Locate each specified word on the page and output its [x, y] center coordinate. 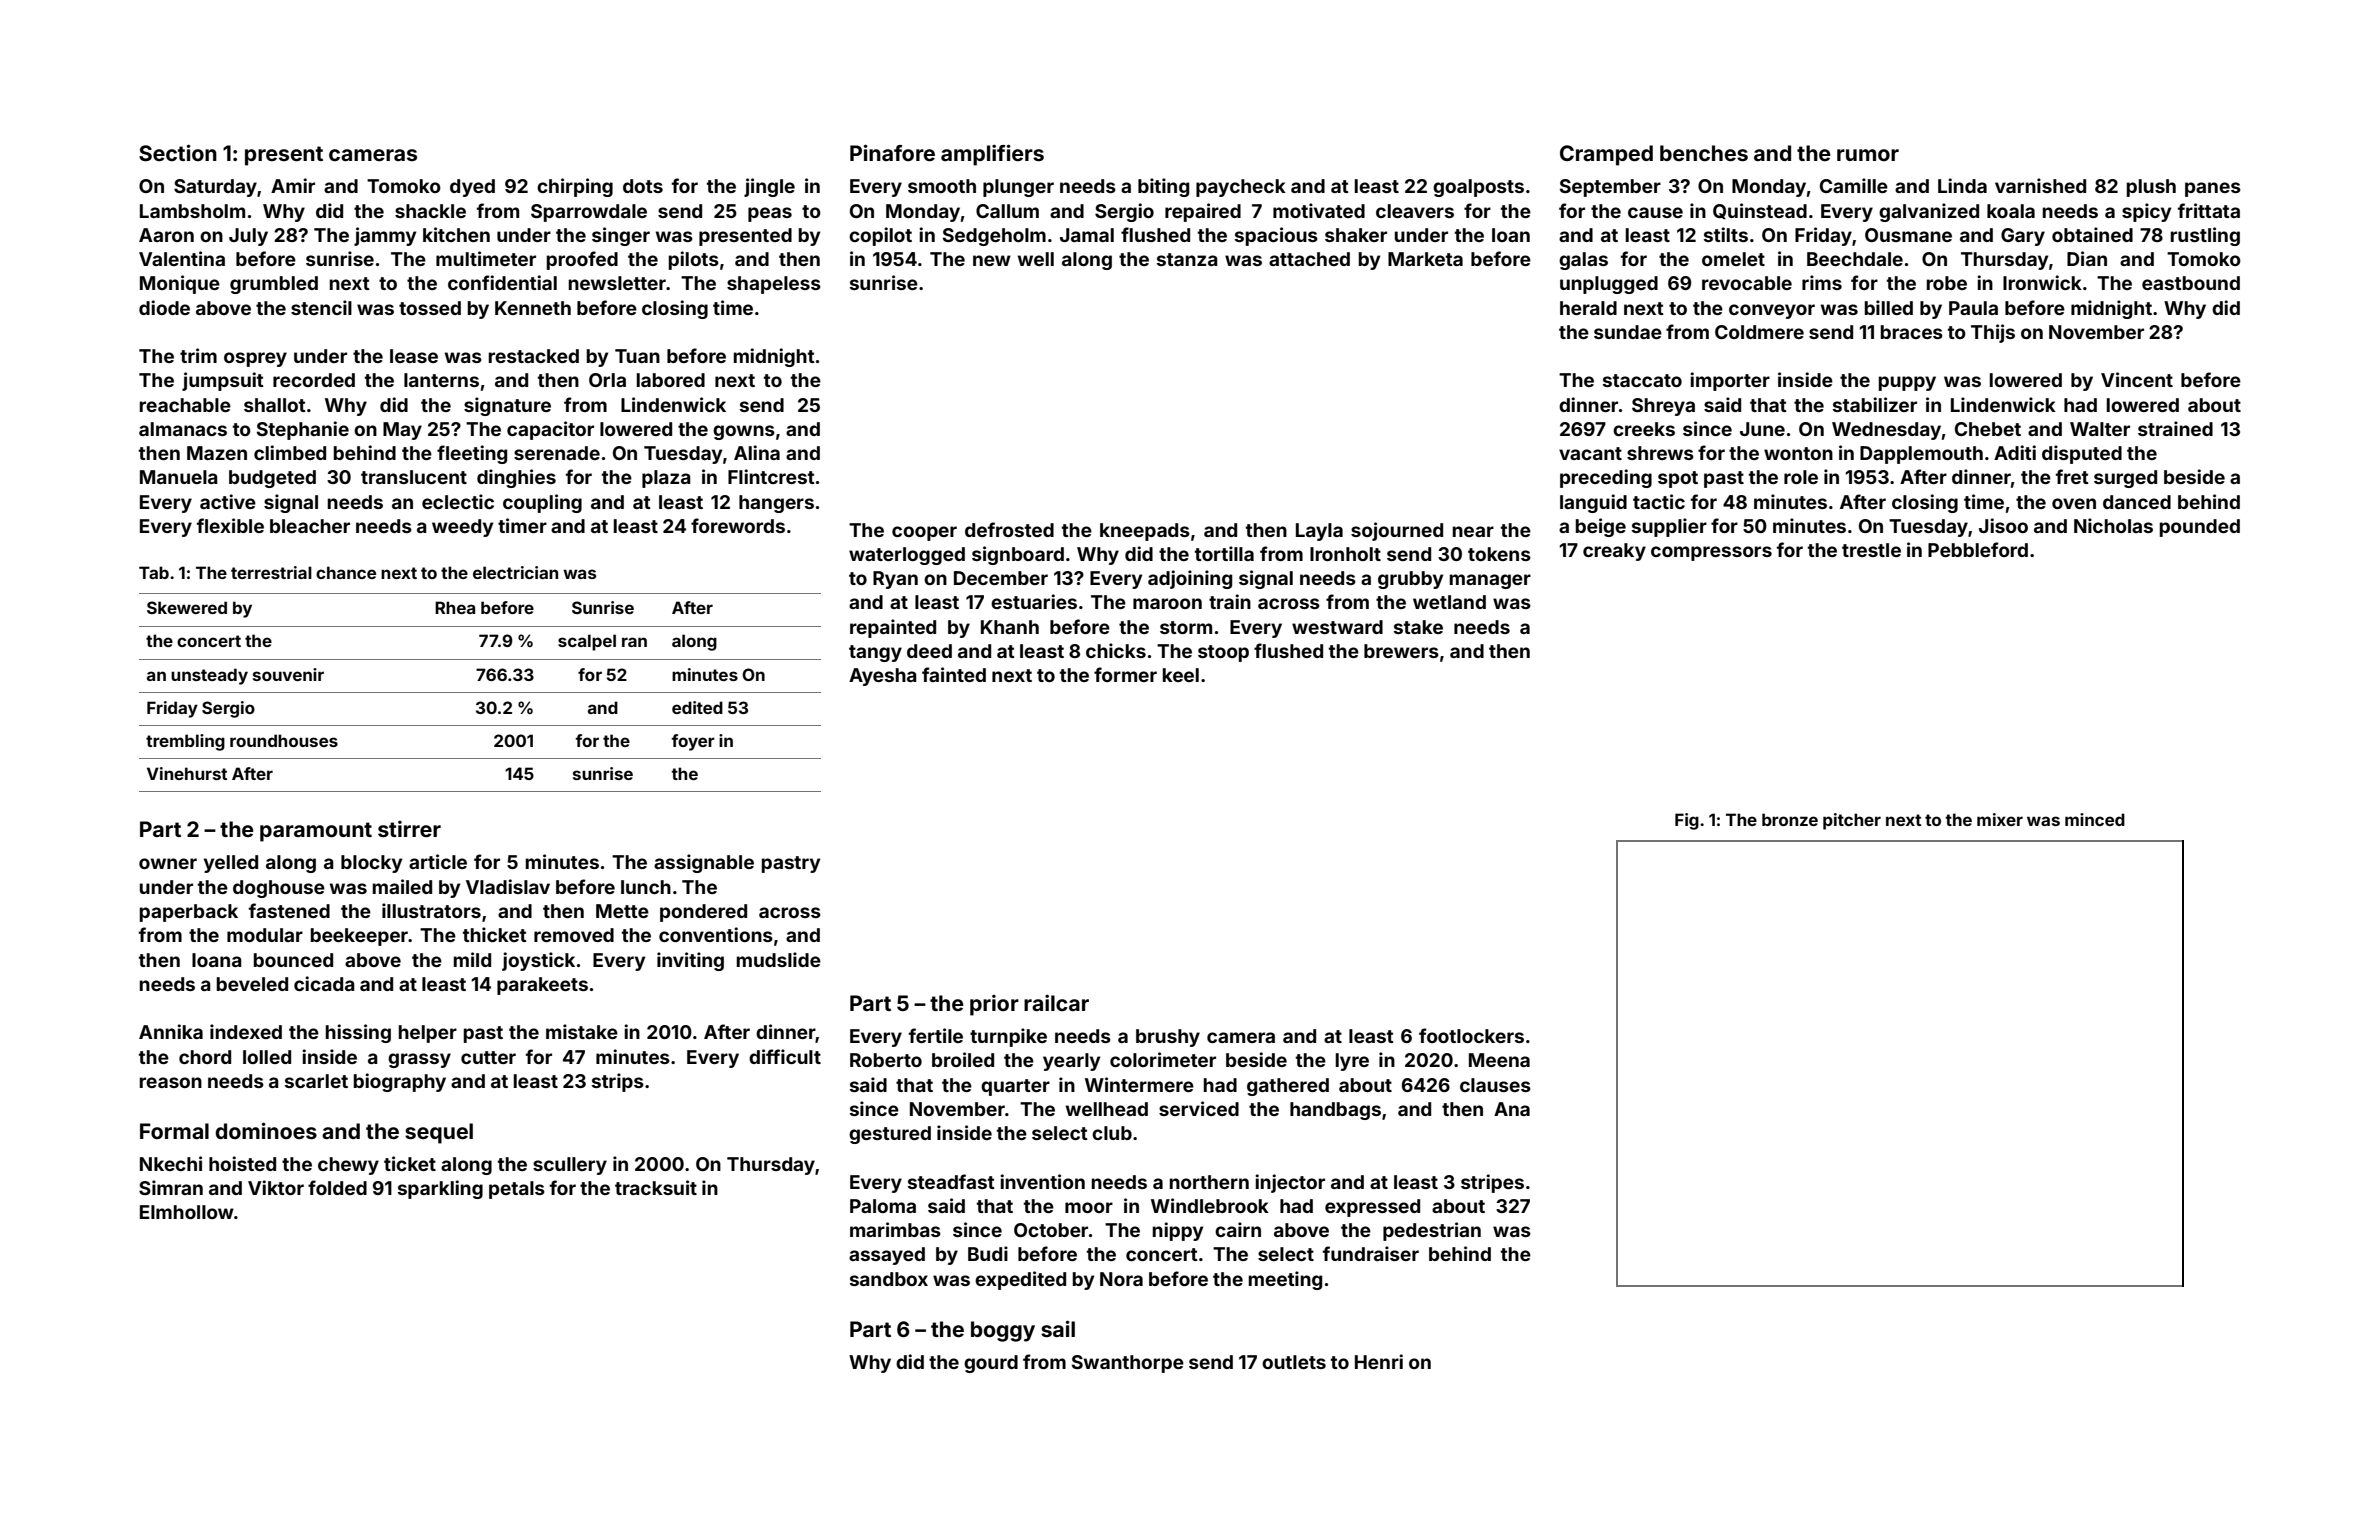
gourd [991, 1364]
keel [1181, 675]
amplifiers [992, 155]
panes [2213, 189]
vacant [1590, 453]
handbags [1335, 1111]
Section [178, 153]
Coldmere [1759, 332]
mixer [2000, 819]
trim [198, 355]
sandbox [889, 1279]
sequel [439, 1133]
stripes [1492, 1183]
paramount [316, 832]
